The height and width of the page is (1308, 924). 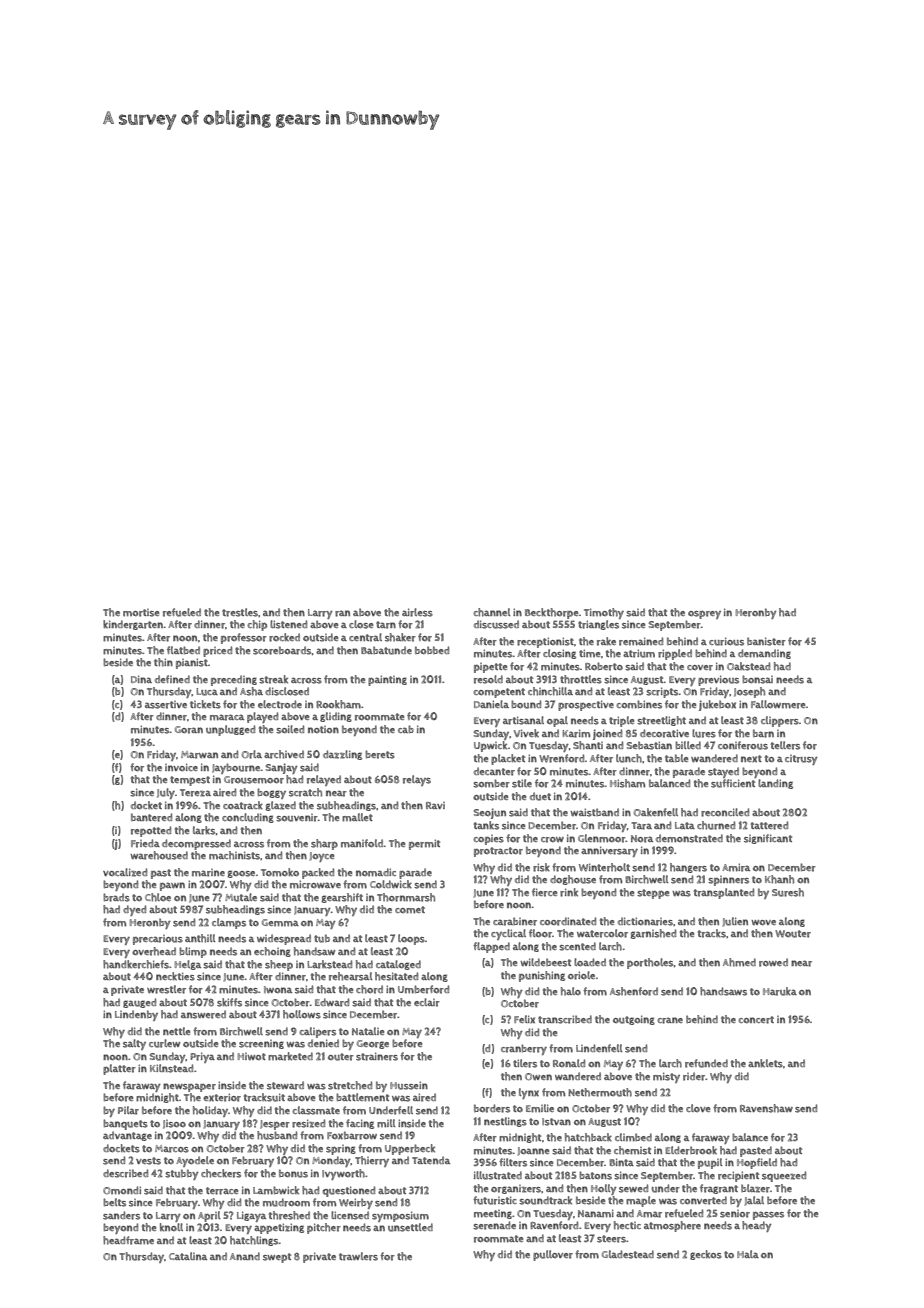 I want to click on cab, so click(x=406, y=729).
